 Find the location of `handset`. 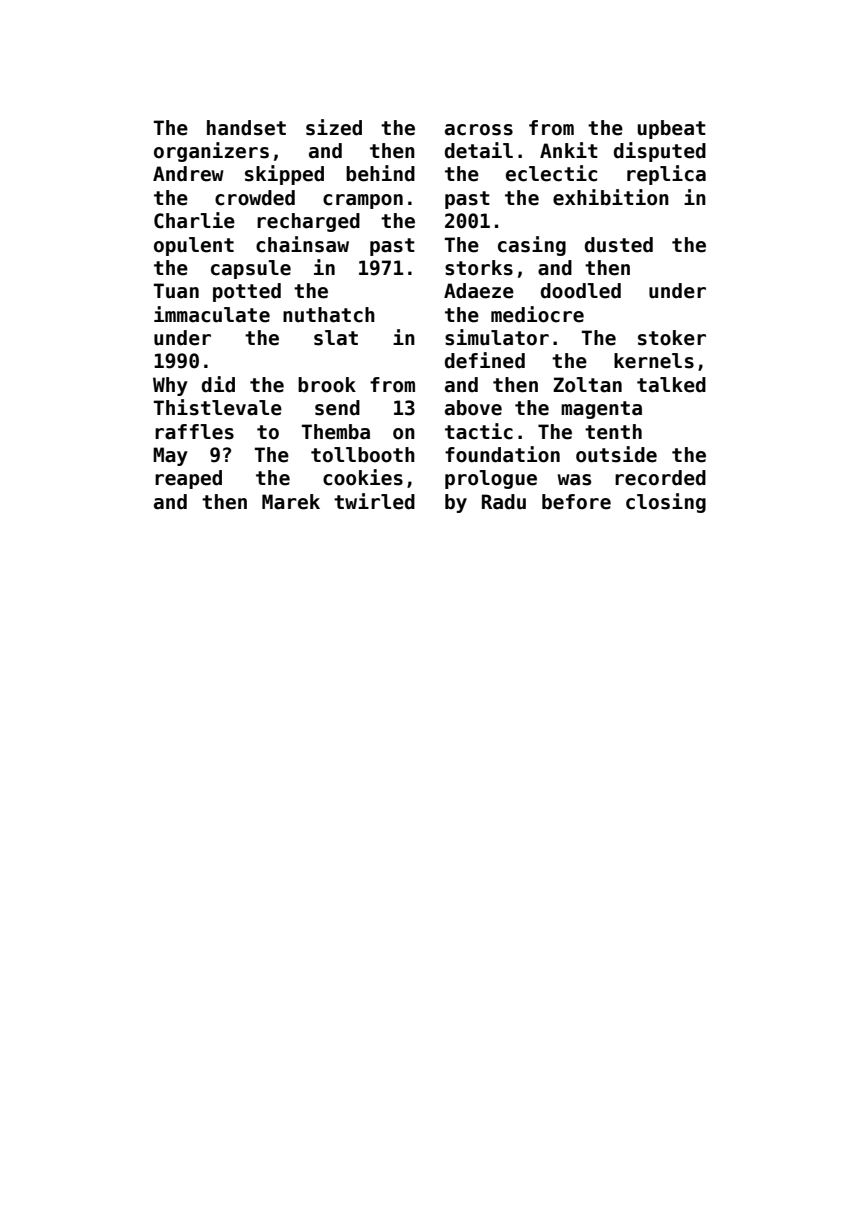

handset is located at coordinates (246, 128).
